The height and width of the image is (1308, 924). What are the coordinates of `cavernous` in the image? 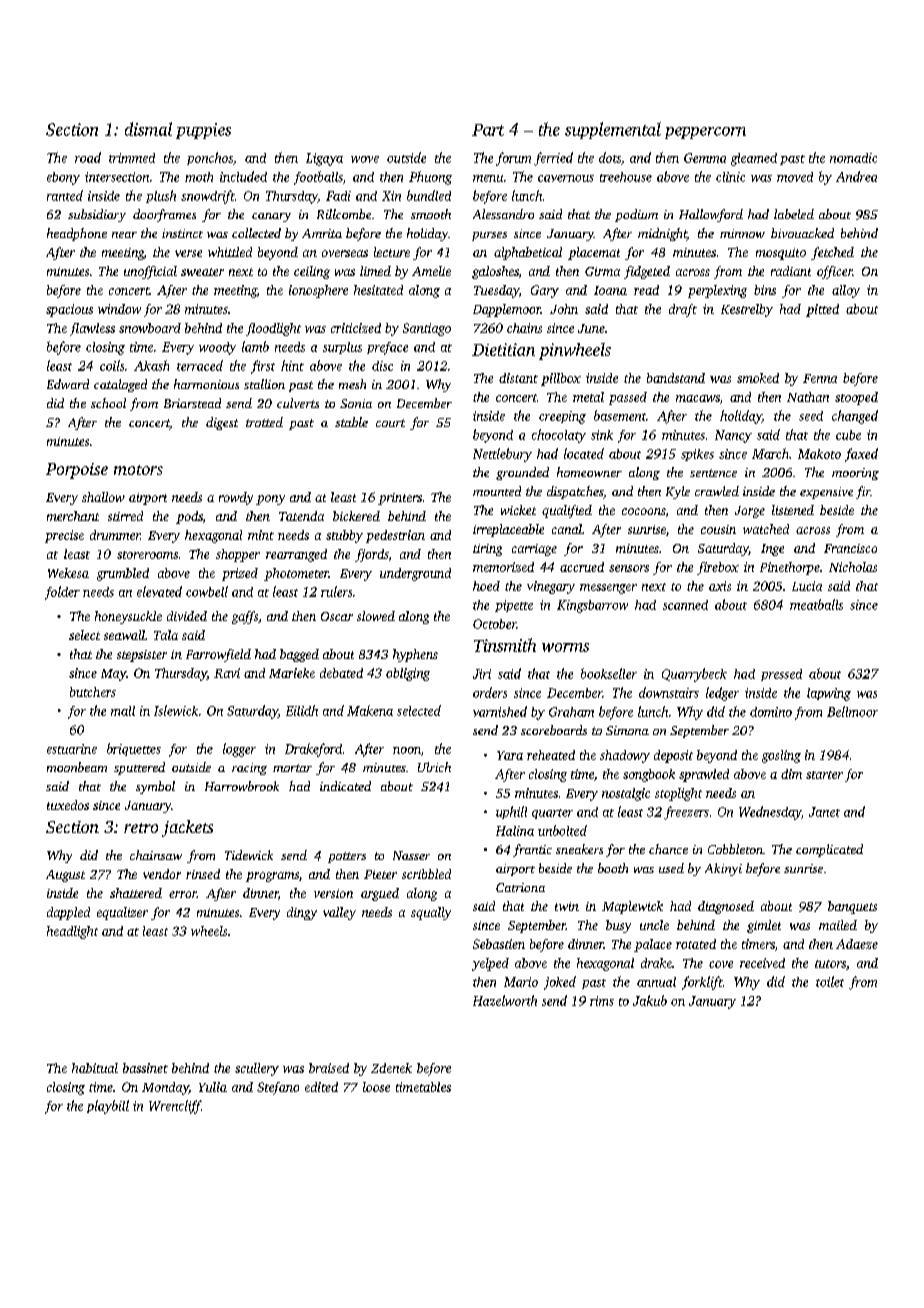 It's located at (566, 178).
